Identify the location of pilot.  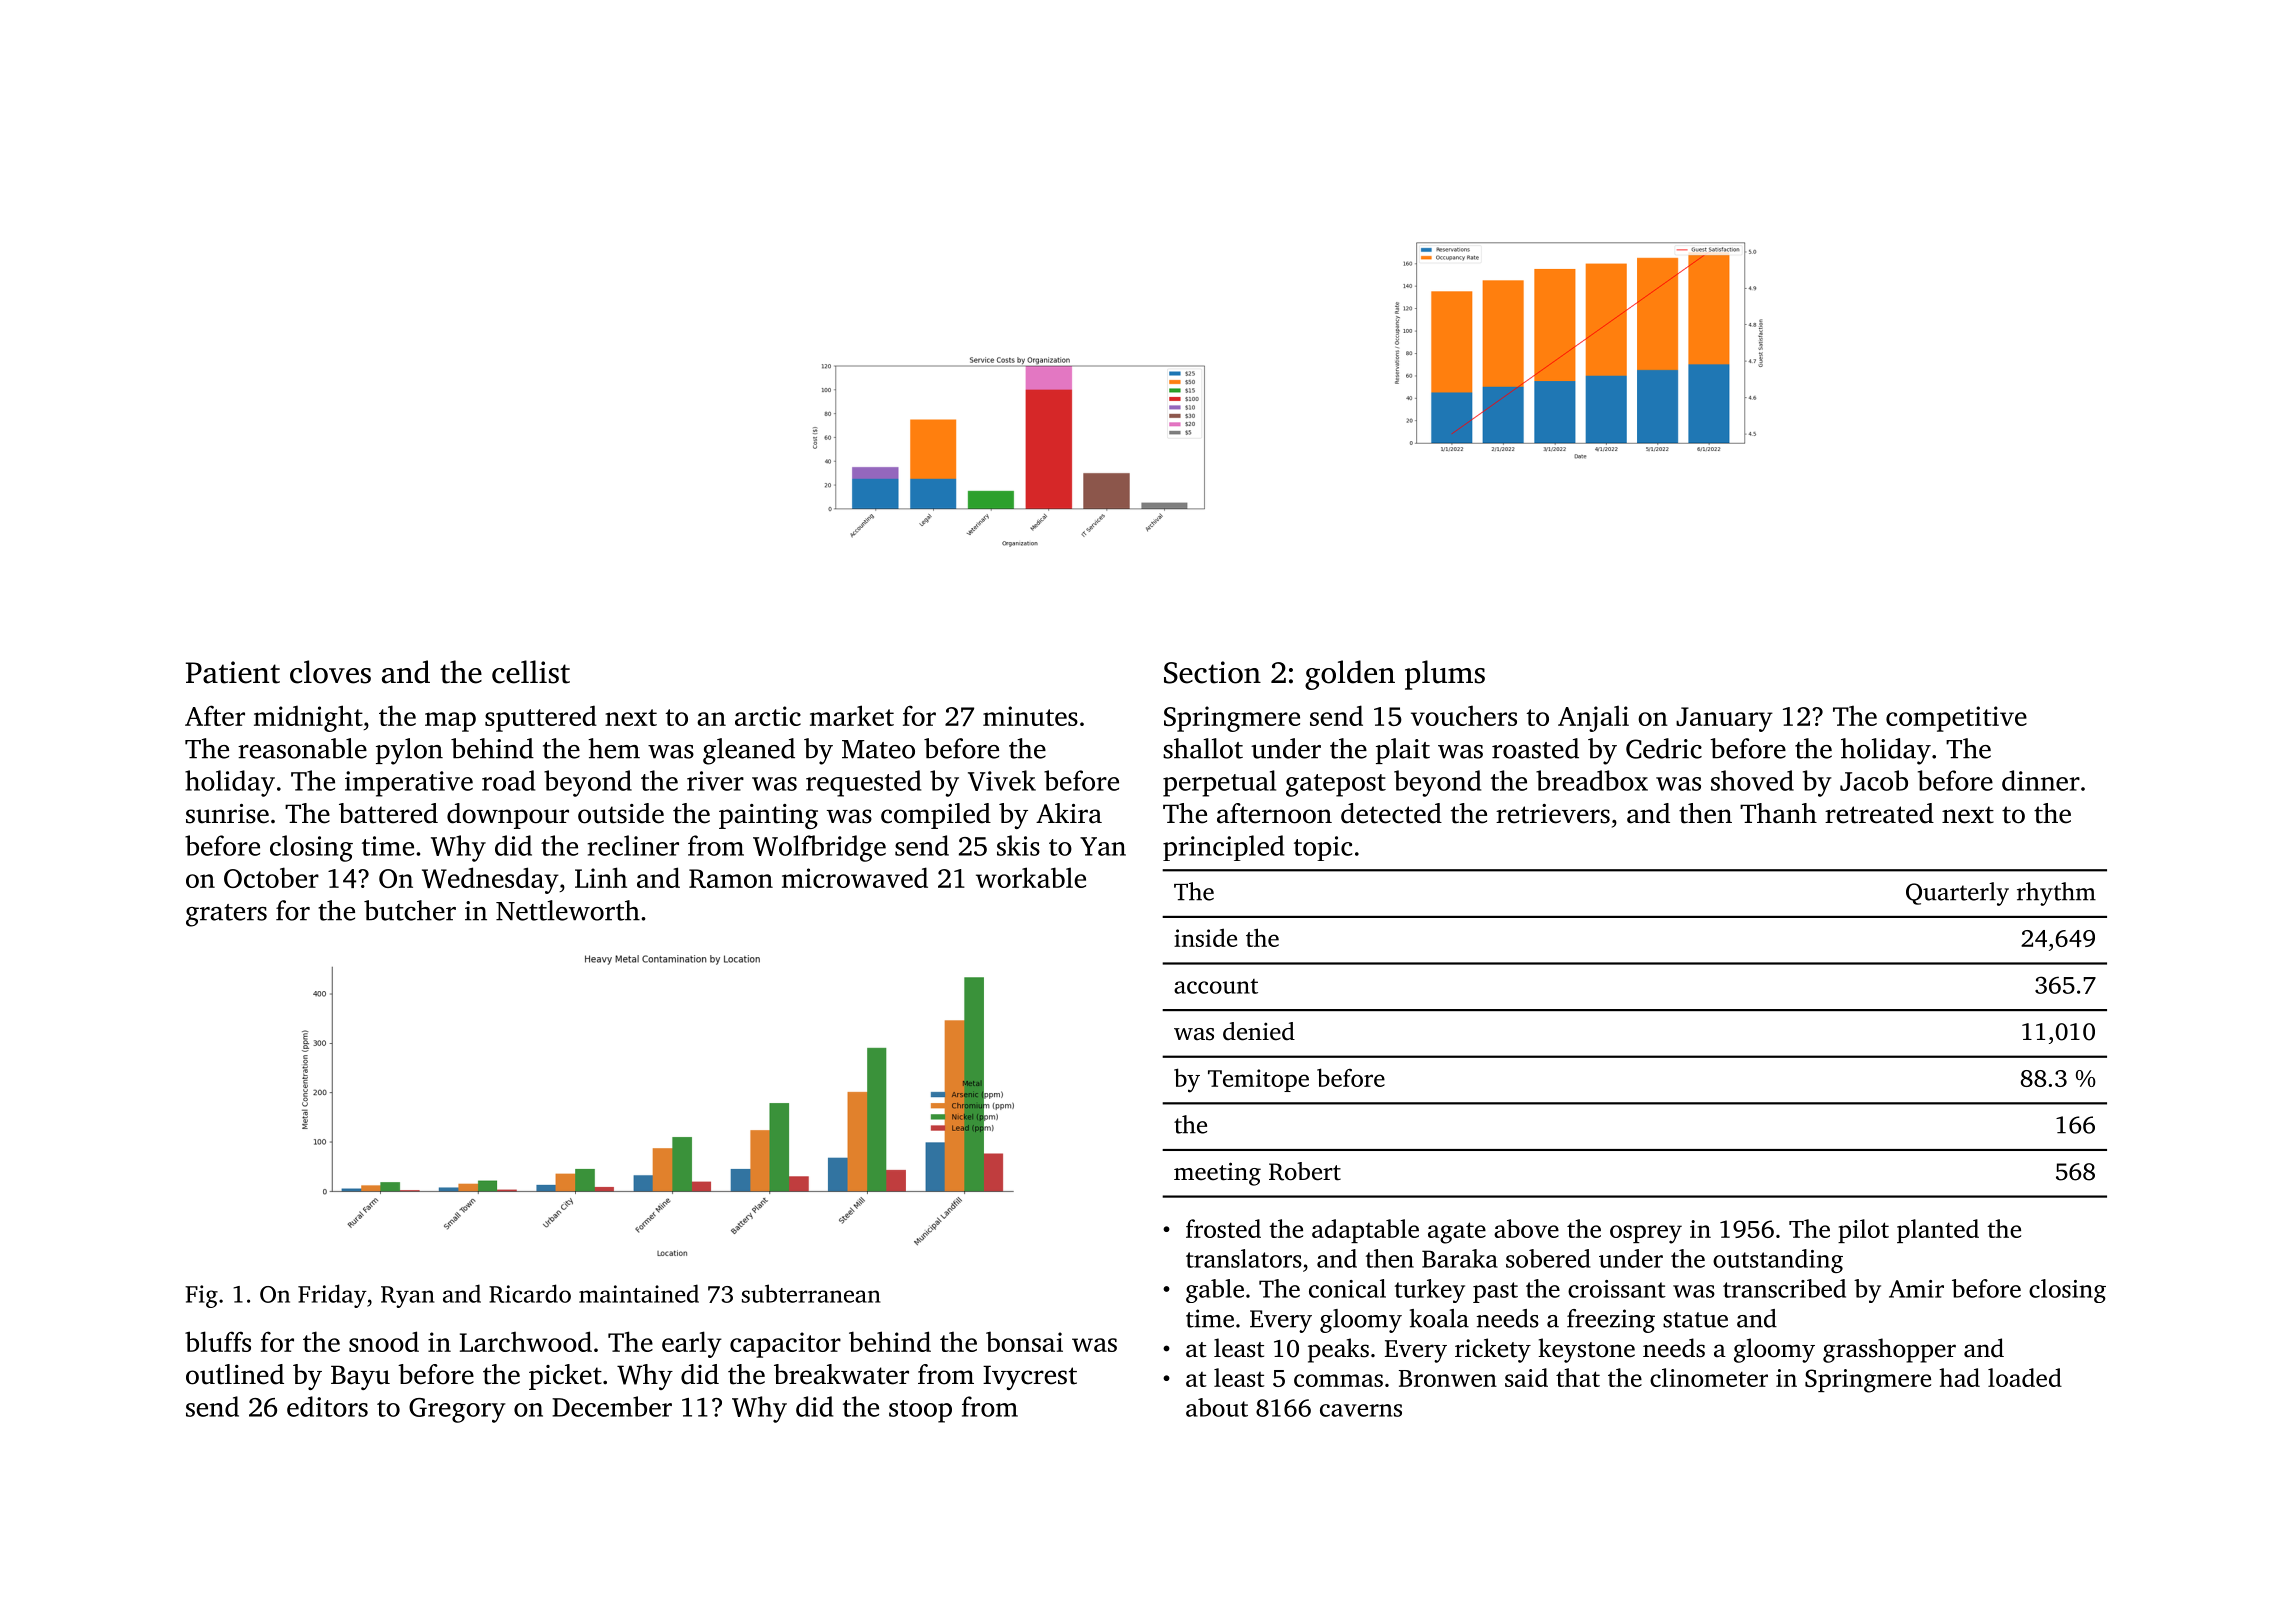
(1863, 1231).
